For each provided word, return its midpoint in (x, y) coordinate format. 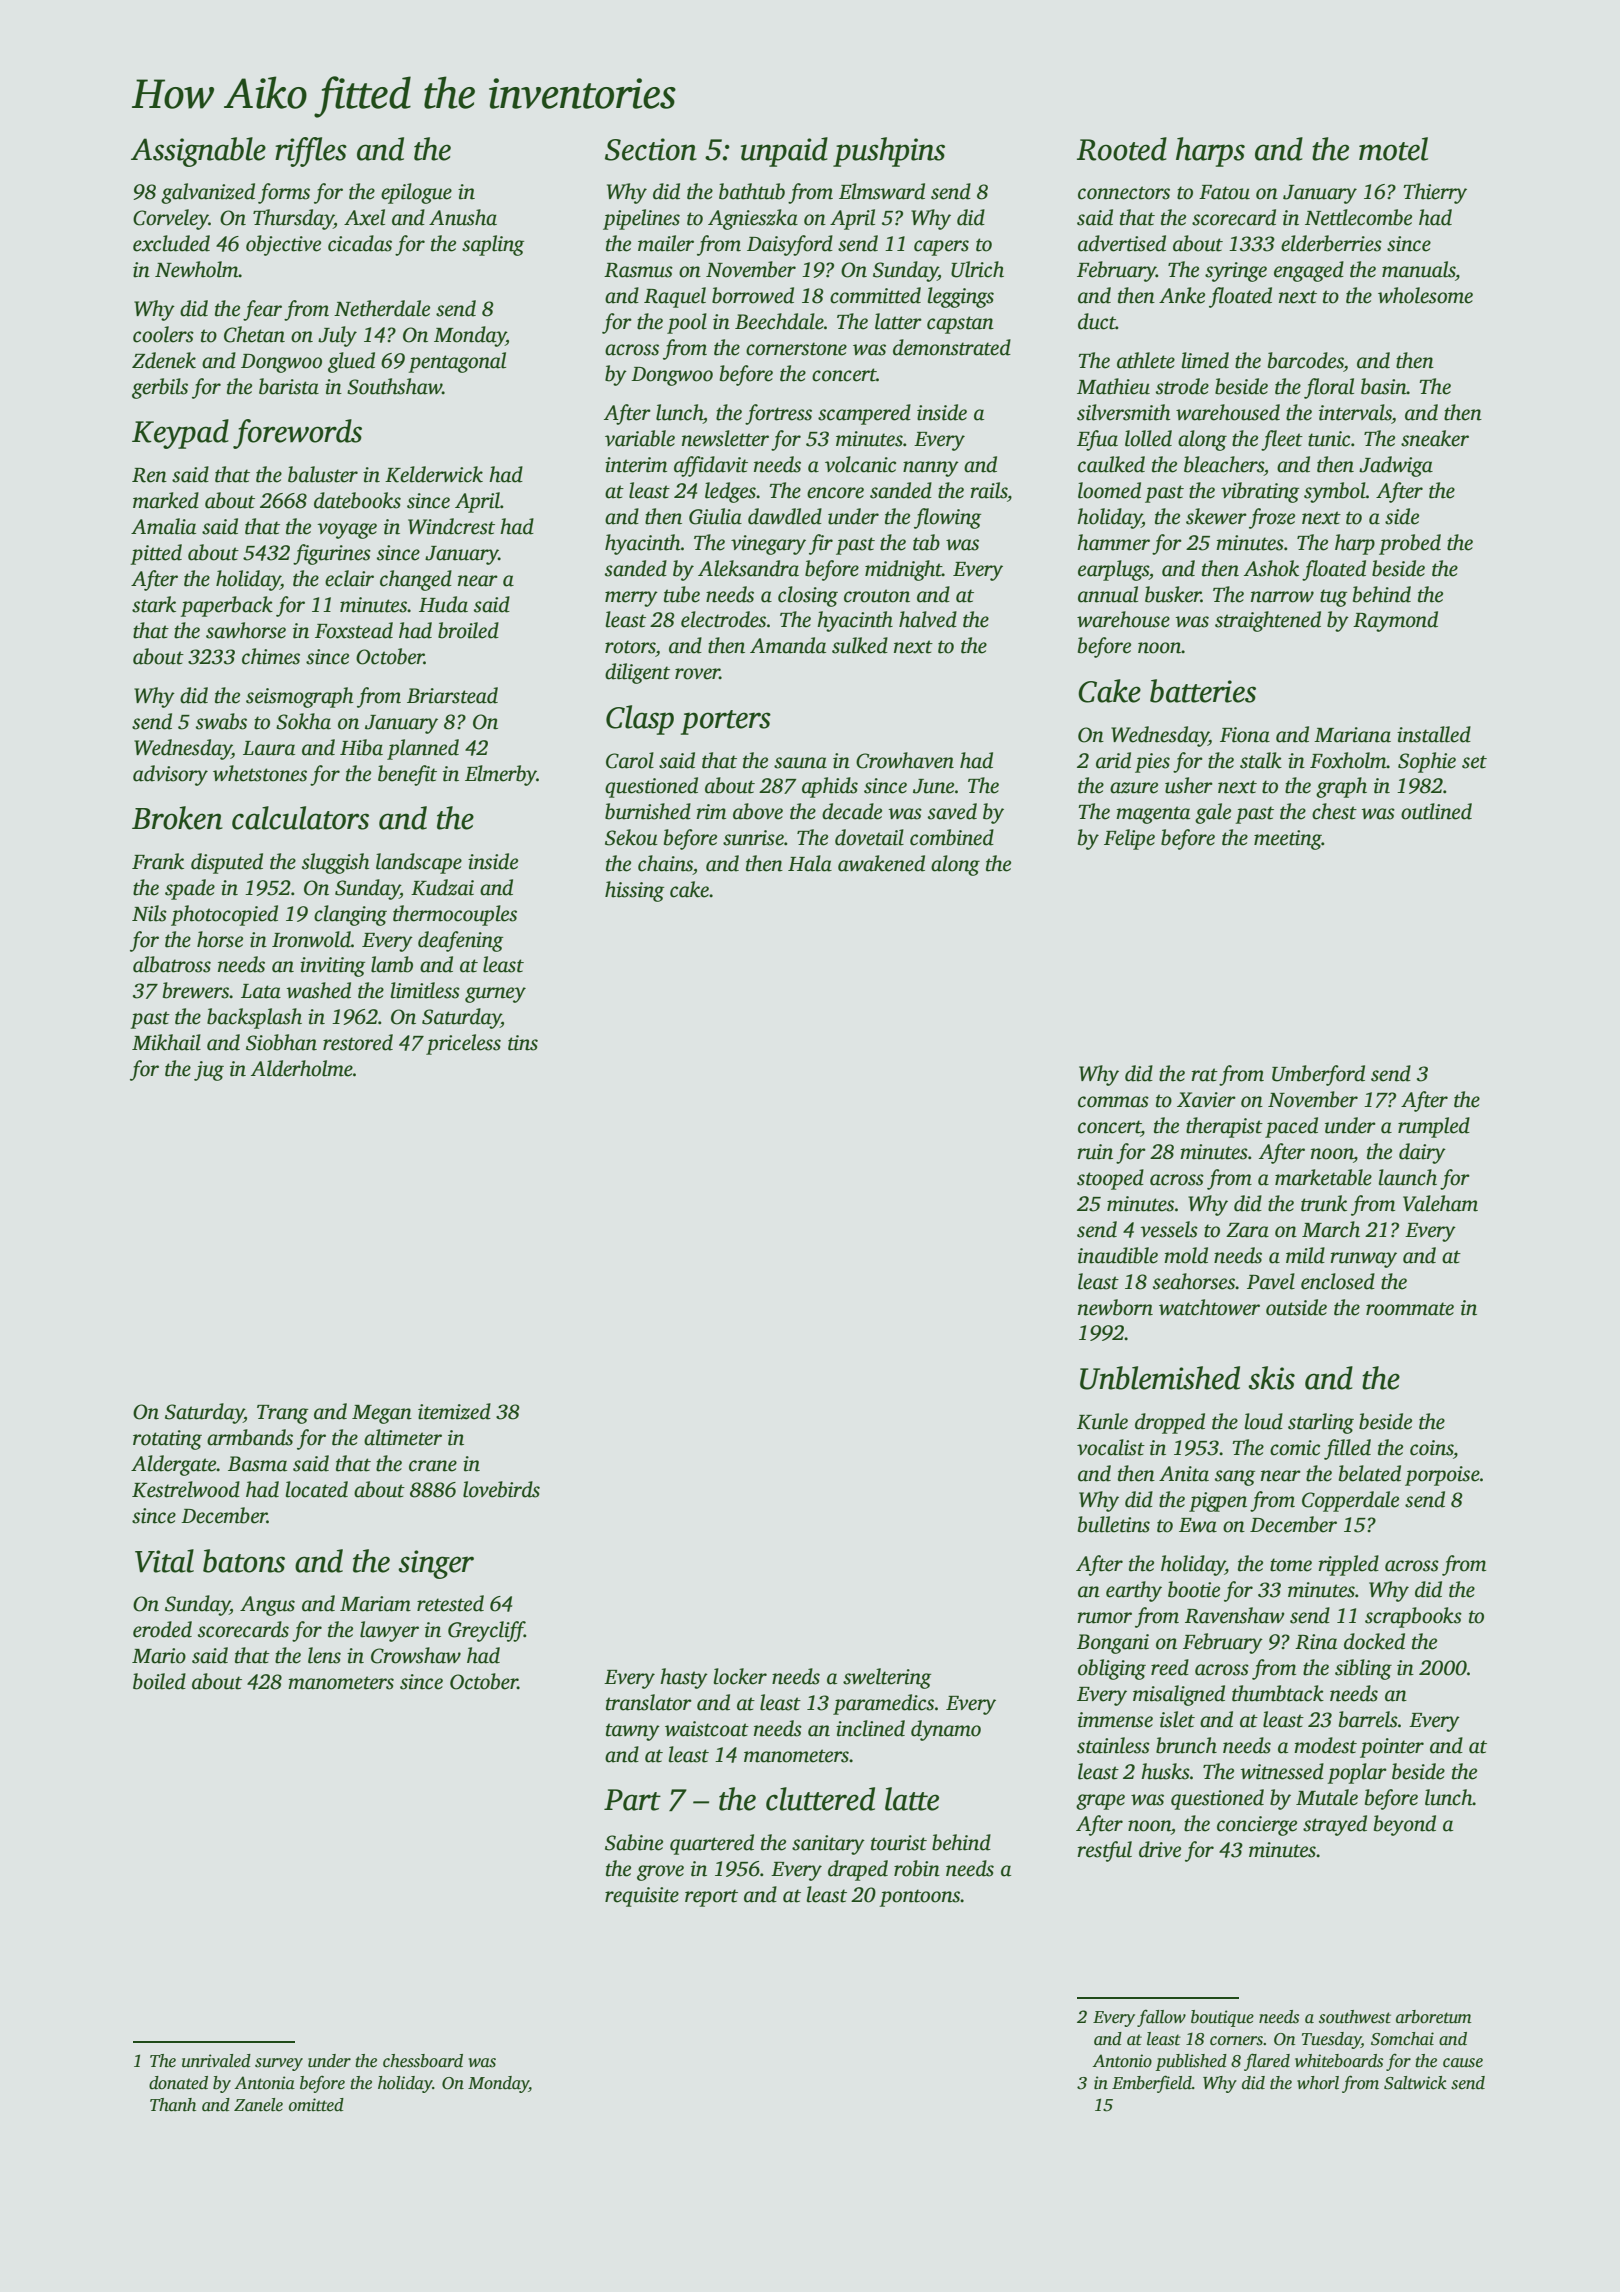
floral (1329, 388)
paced (1291, 1127)
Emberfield (1152, 2084)
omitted (316, 2105)
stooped (1110, 1179)
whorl (1318, 2083)
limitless (425, 990)
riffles (311, 152)
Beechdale (779, 321)
